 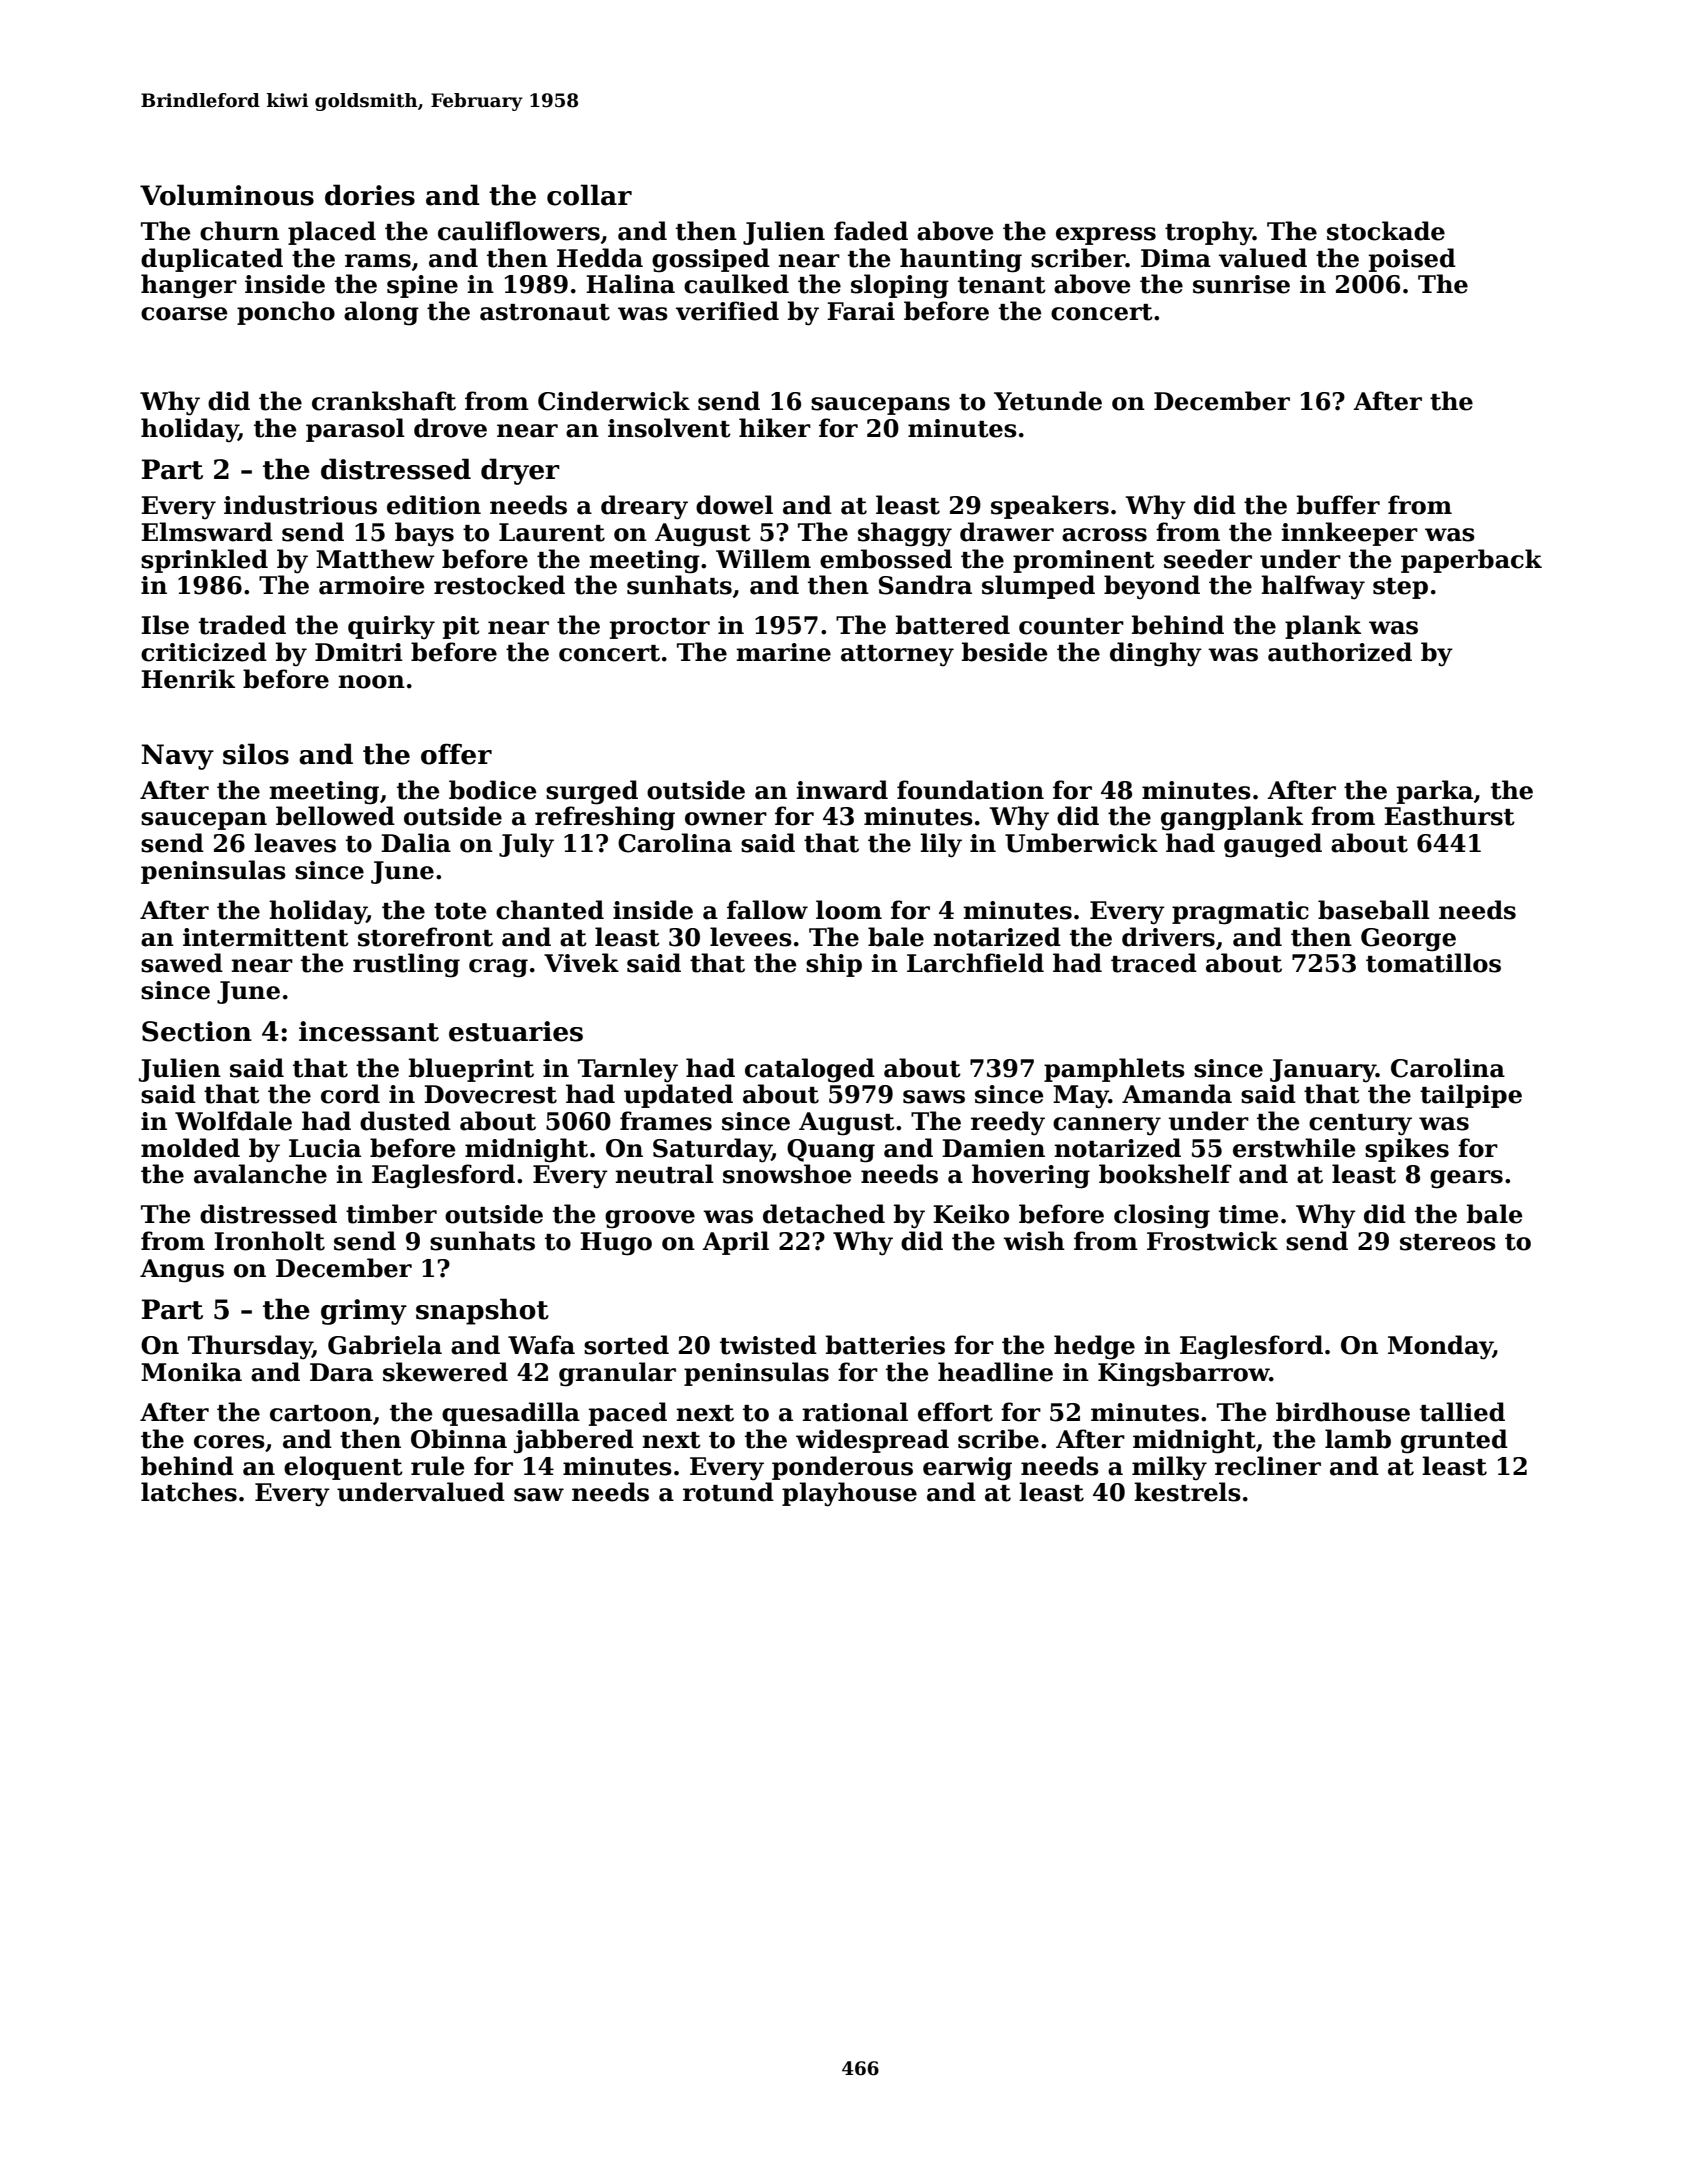 I want to click on poised, so click(x=1412, y=260).
